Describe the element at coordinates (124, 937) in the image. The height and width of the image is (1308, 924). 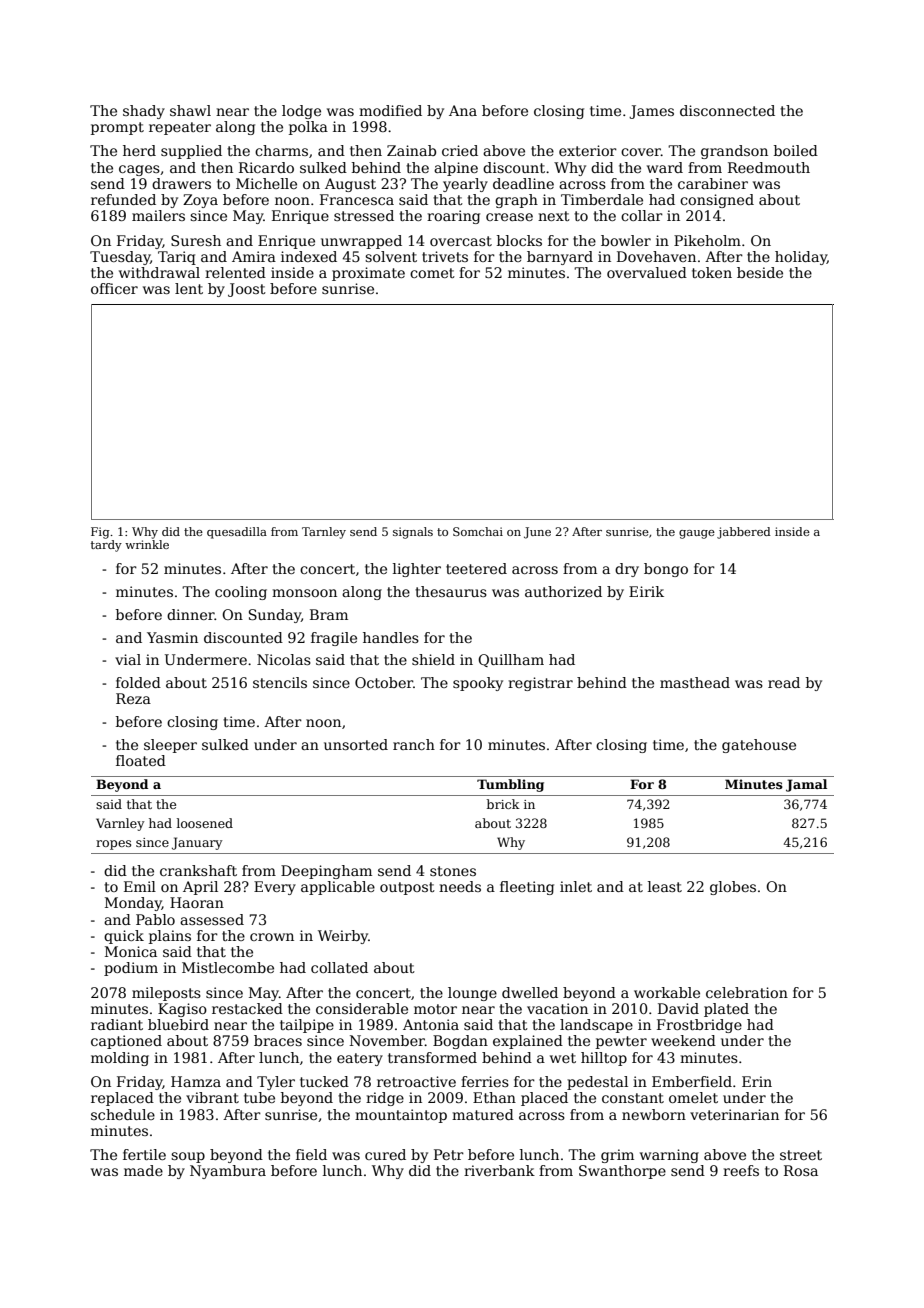
I see `quick` at that location.
